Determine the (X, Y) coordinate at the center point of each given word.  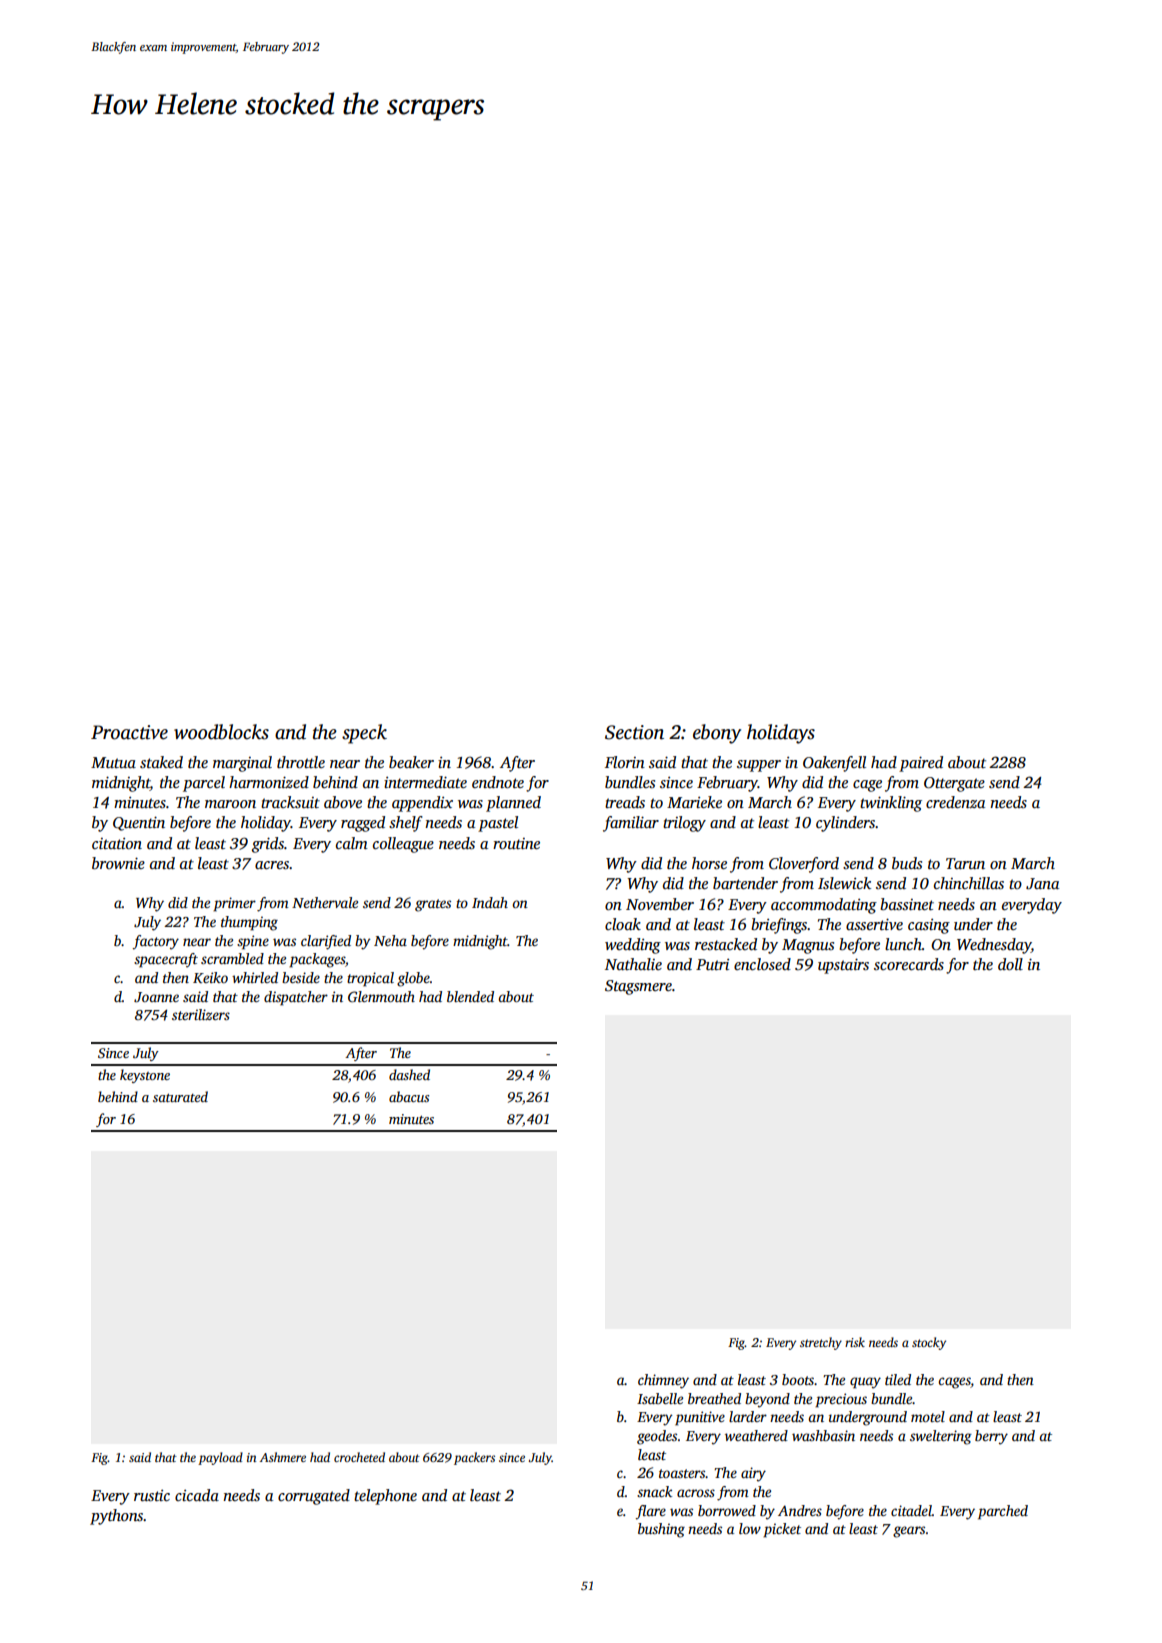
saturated (180, 1096)
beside (301, 977)
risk (855, 1342)
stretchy (821, 1343)
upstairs (843, 966)
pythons (117, 1517)
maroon (230, 804)
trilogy (684, 824)
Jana (1042, 884)
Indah (490, 902)
